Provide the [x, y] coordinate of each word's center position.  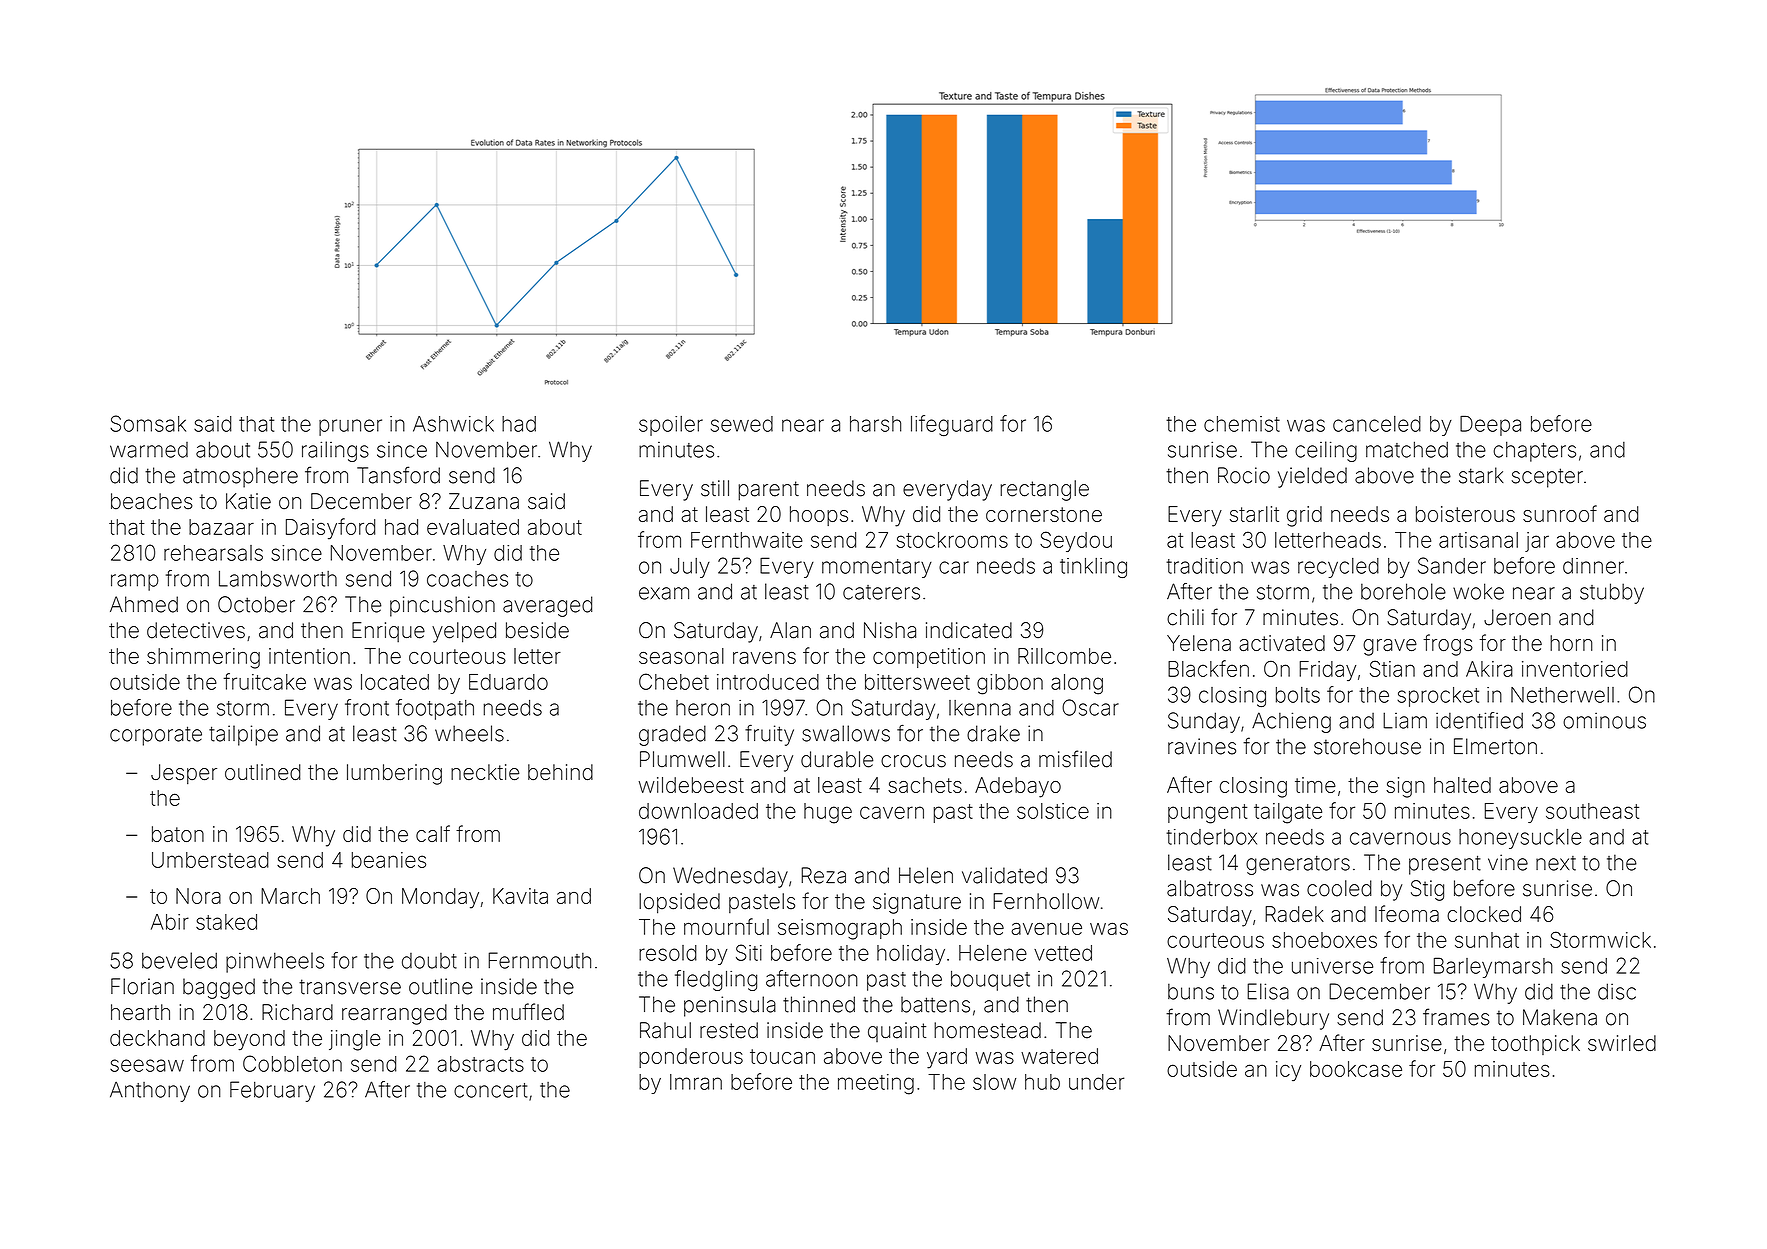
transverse [350, 987]
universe [1332, 966]
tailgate [1288, 813]
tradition [1204, 566]
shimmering [203, 658]
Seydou [1076, 541]
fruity [769, 735]
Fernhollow [1046, 901]
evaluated [473, 527]
